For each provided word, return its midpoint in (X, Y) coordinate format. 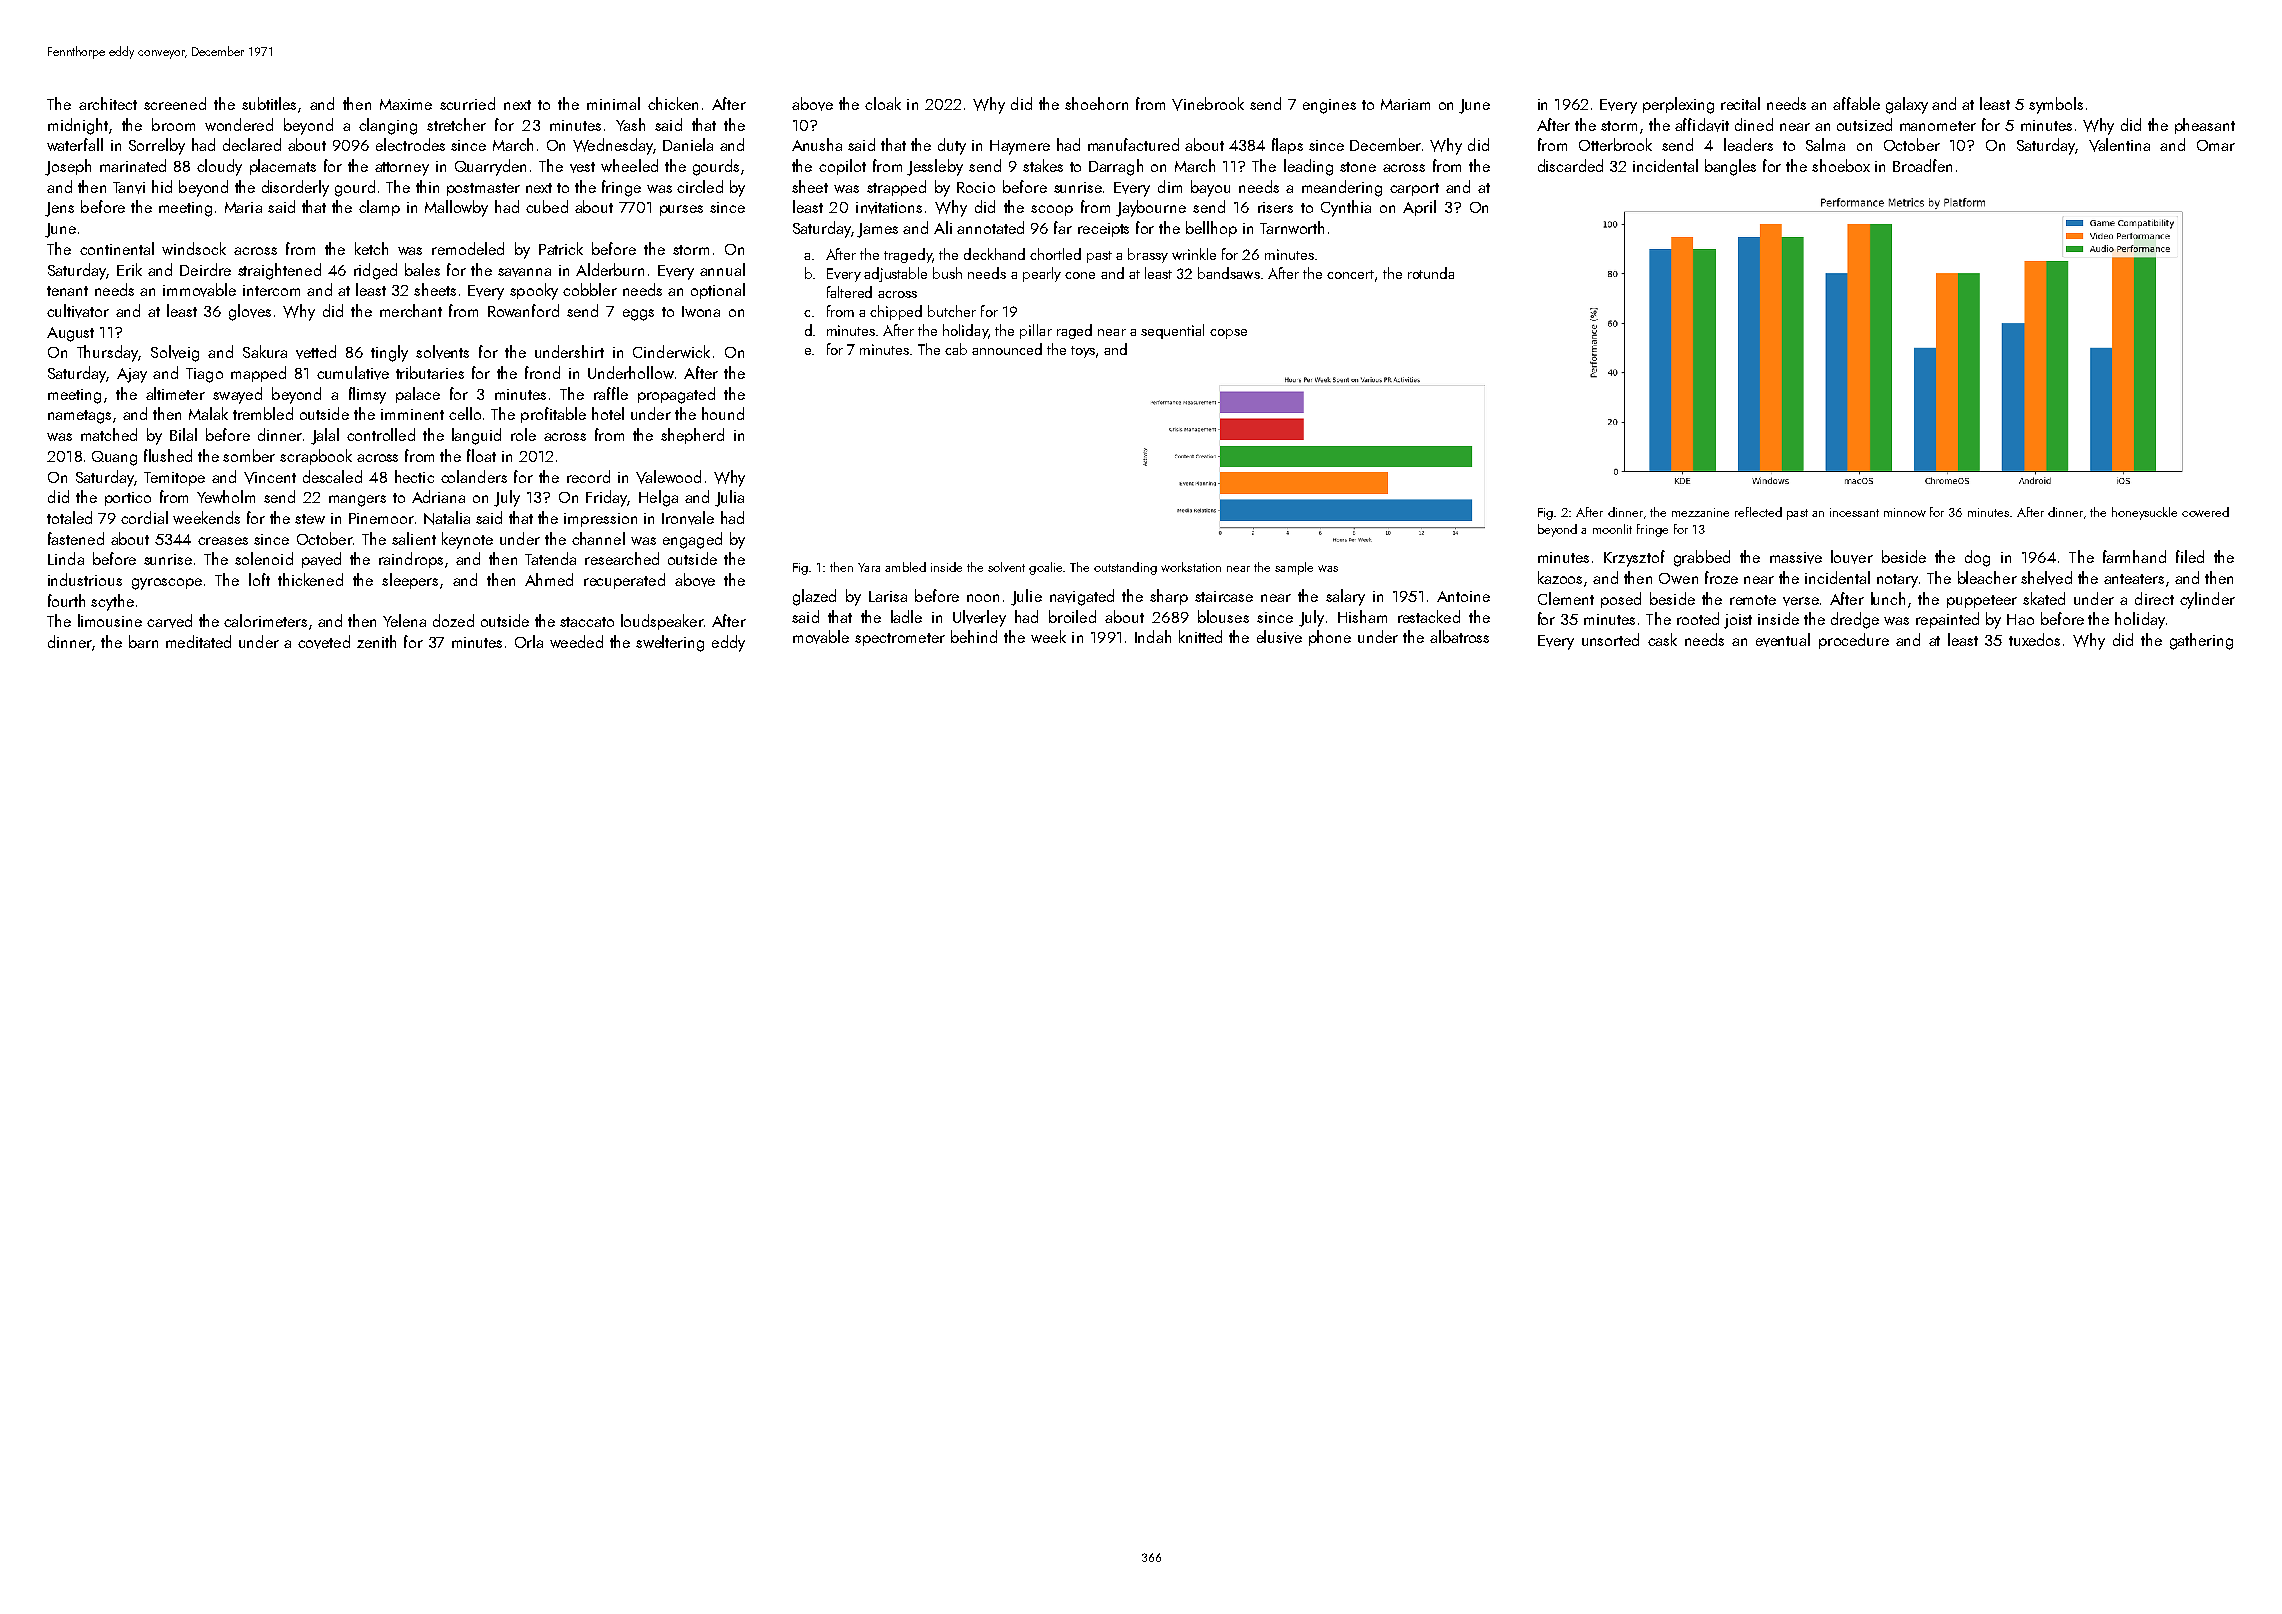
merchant (411, 310)
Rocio (976, 187)
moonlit (1612, 529)
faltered (849, 292)
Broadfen (1922, 165)
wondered (239, 124)
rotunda (1431, 273)
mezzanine (1700, 512)
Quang (114, 458)
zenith (376, 641)
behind (974, 636)
